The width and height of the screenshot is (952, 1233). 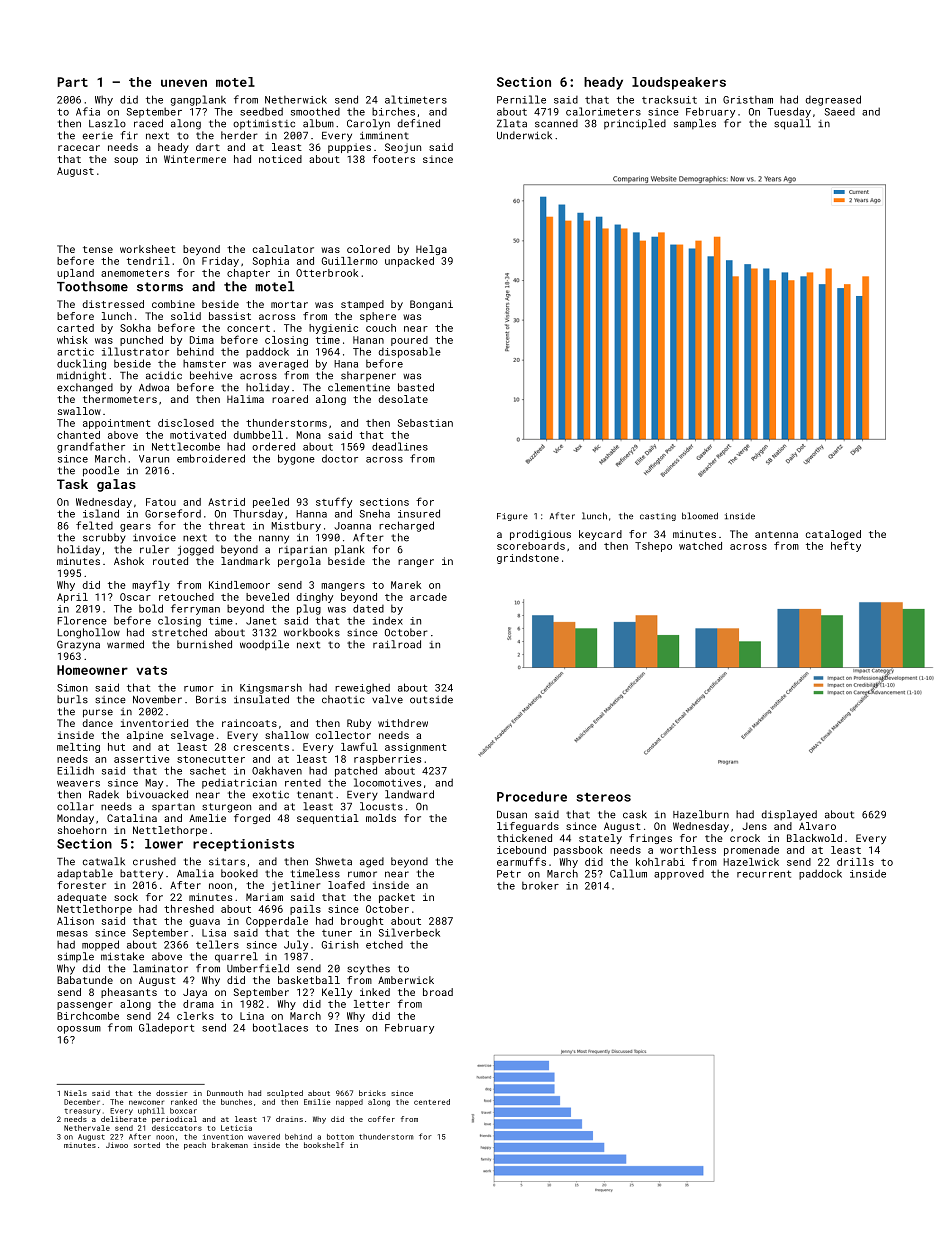 What do you see at coordinates (438, 992) in the screenshot?
I see `broad` at bounding box center [438, 992].
